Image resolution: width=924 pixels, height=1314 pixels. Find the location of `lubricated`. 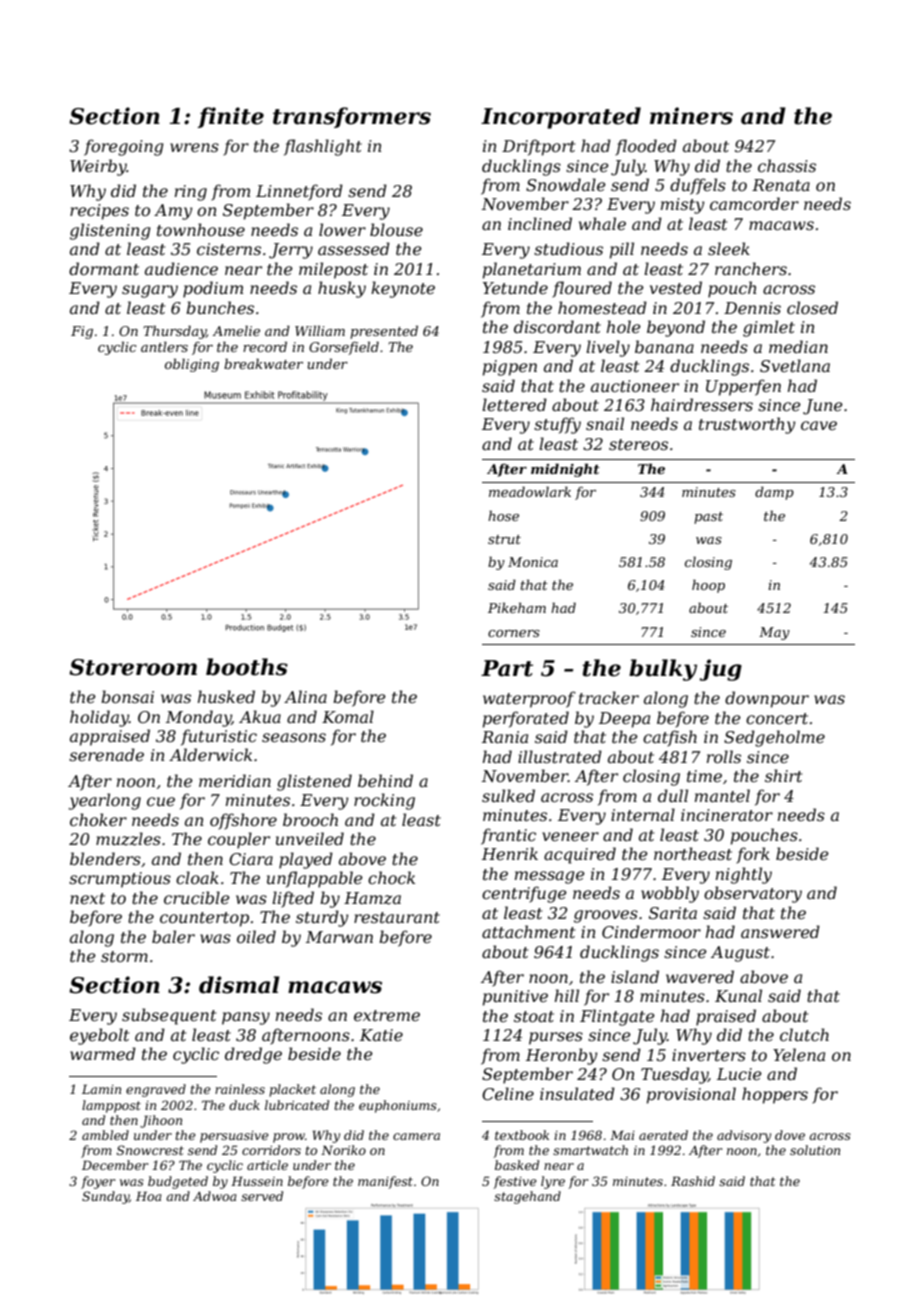

lubricated is located at coordinates (297, 1105).
